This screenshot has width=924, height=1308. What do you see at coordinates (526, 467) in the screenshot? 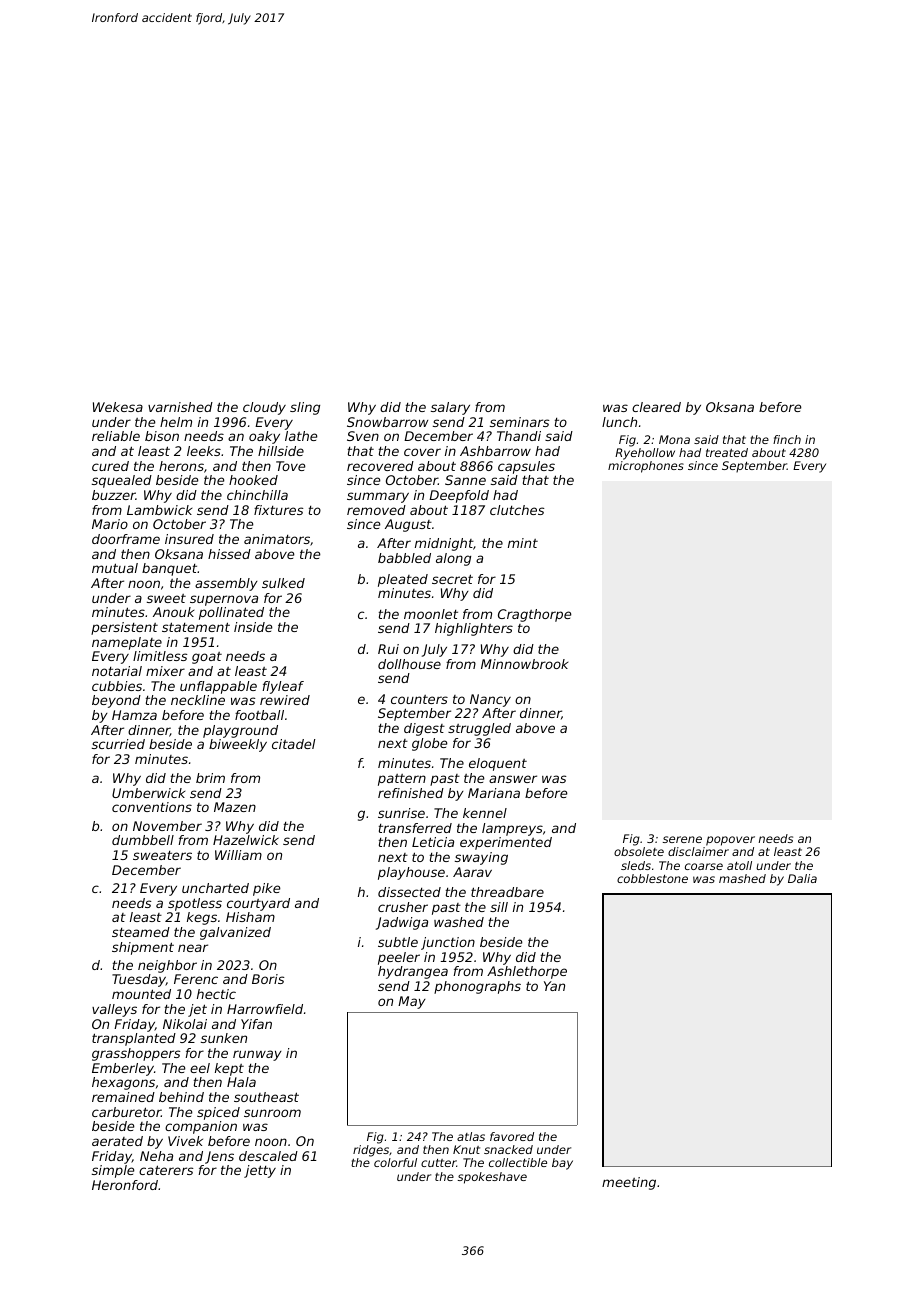
I see `capsules` at bounding box center [526, 467].
